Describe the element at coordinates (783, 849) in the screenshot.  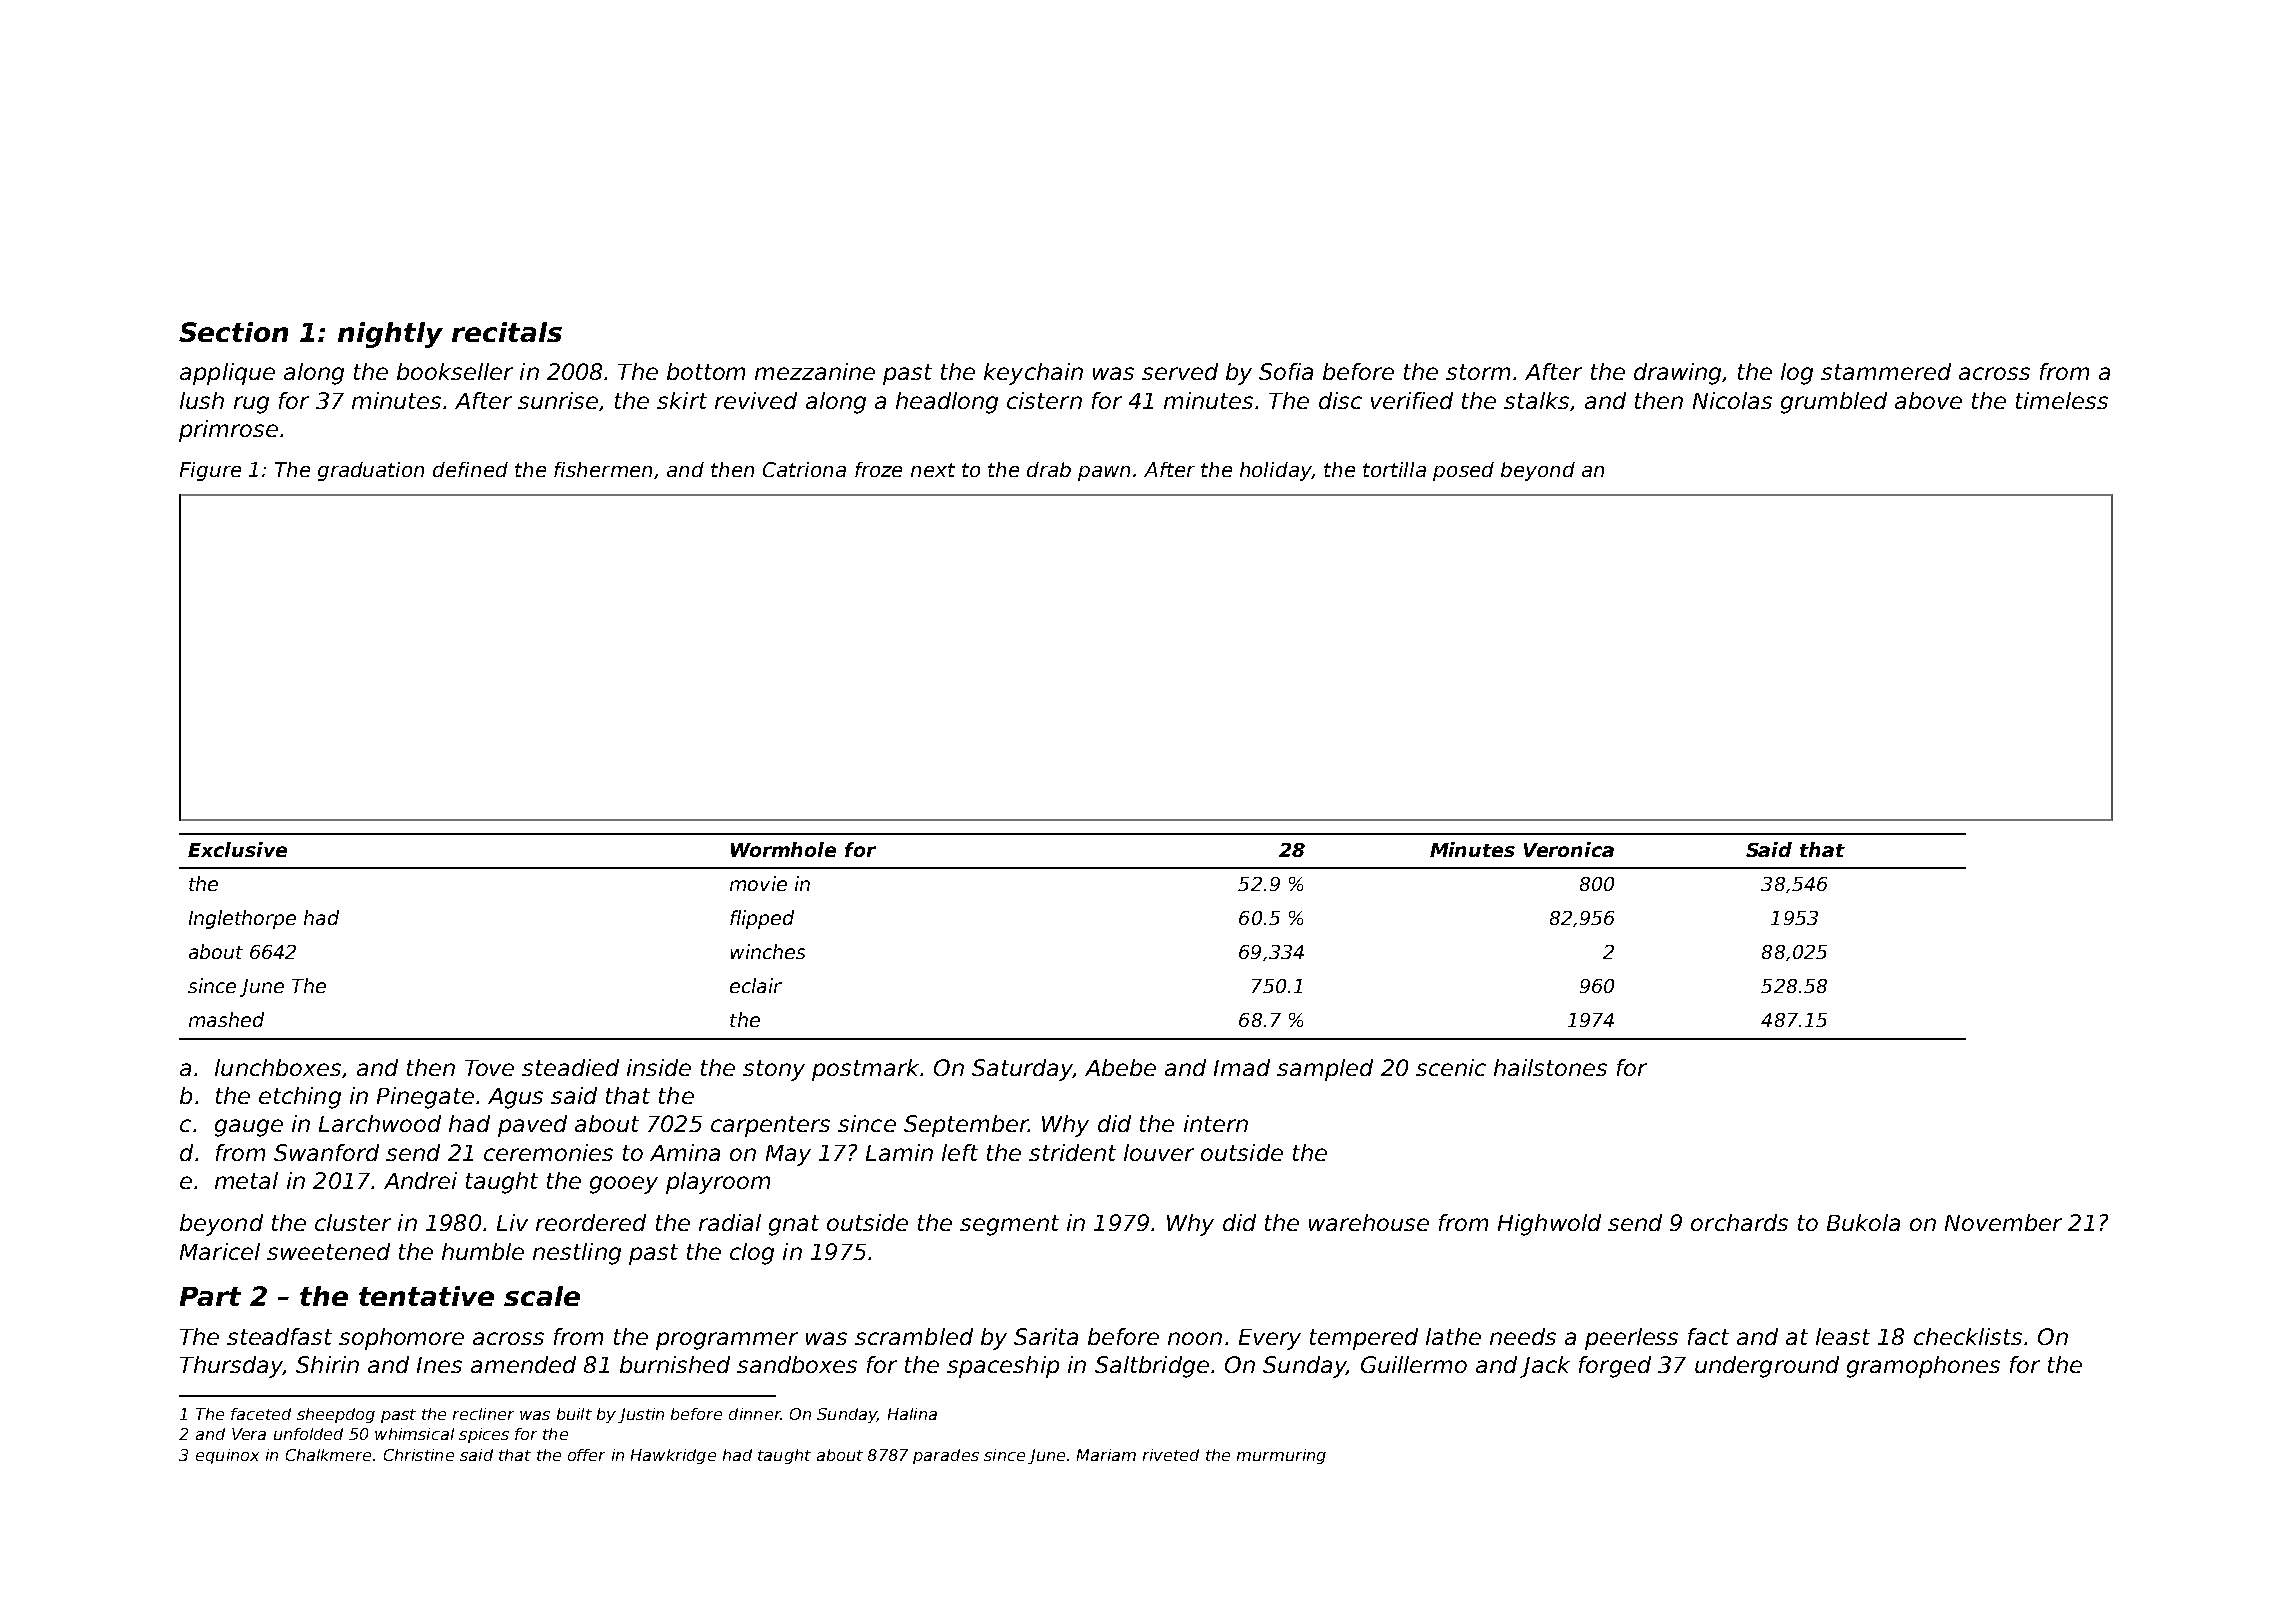
I see `Wormhole` at that location.
